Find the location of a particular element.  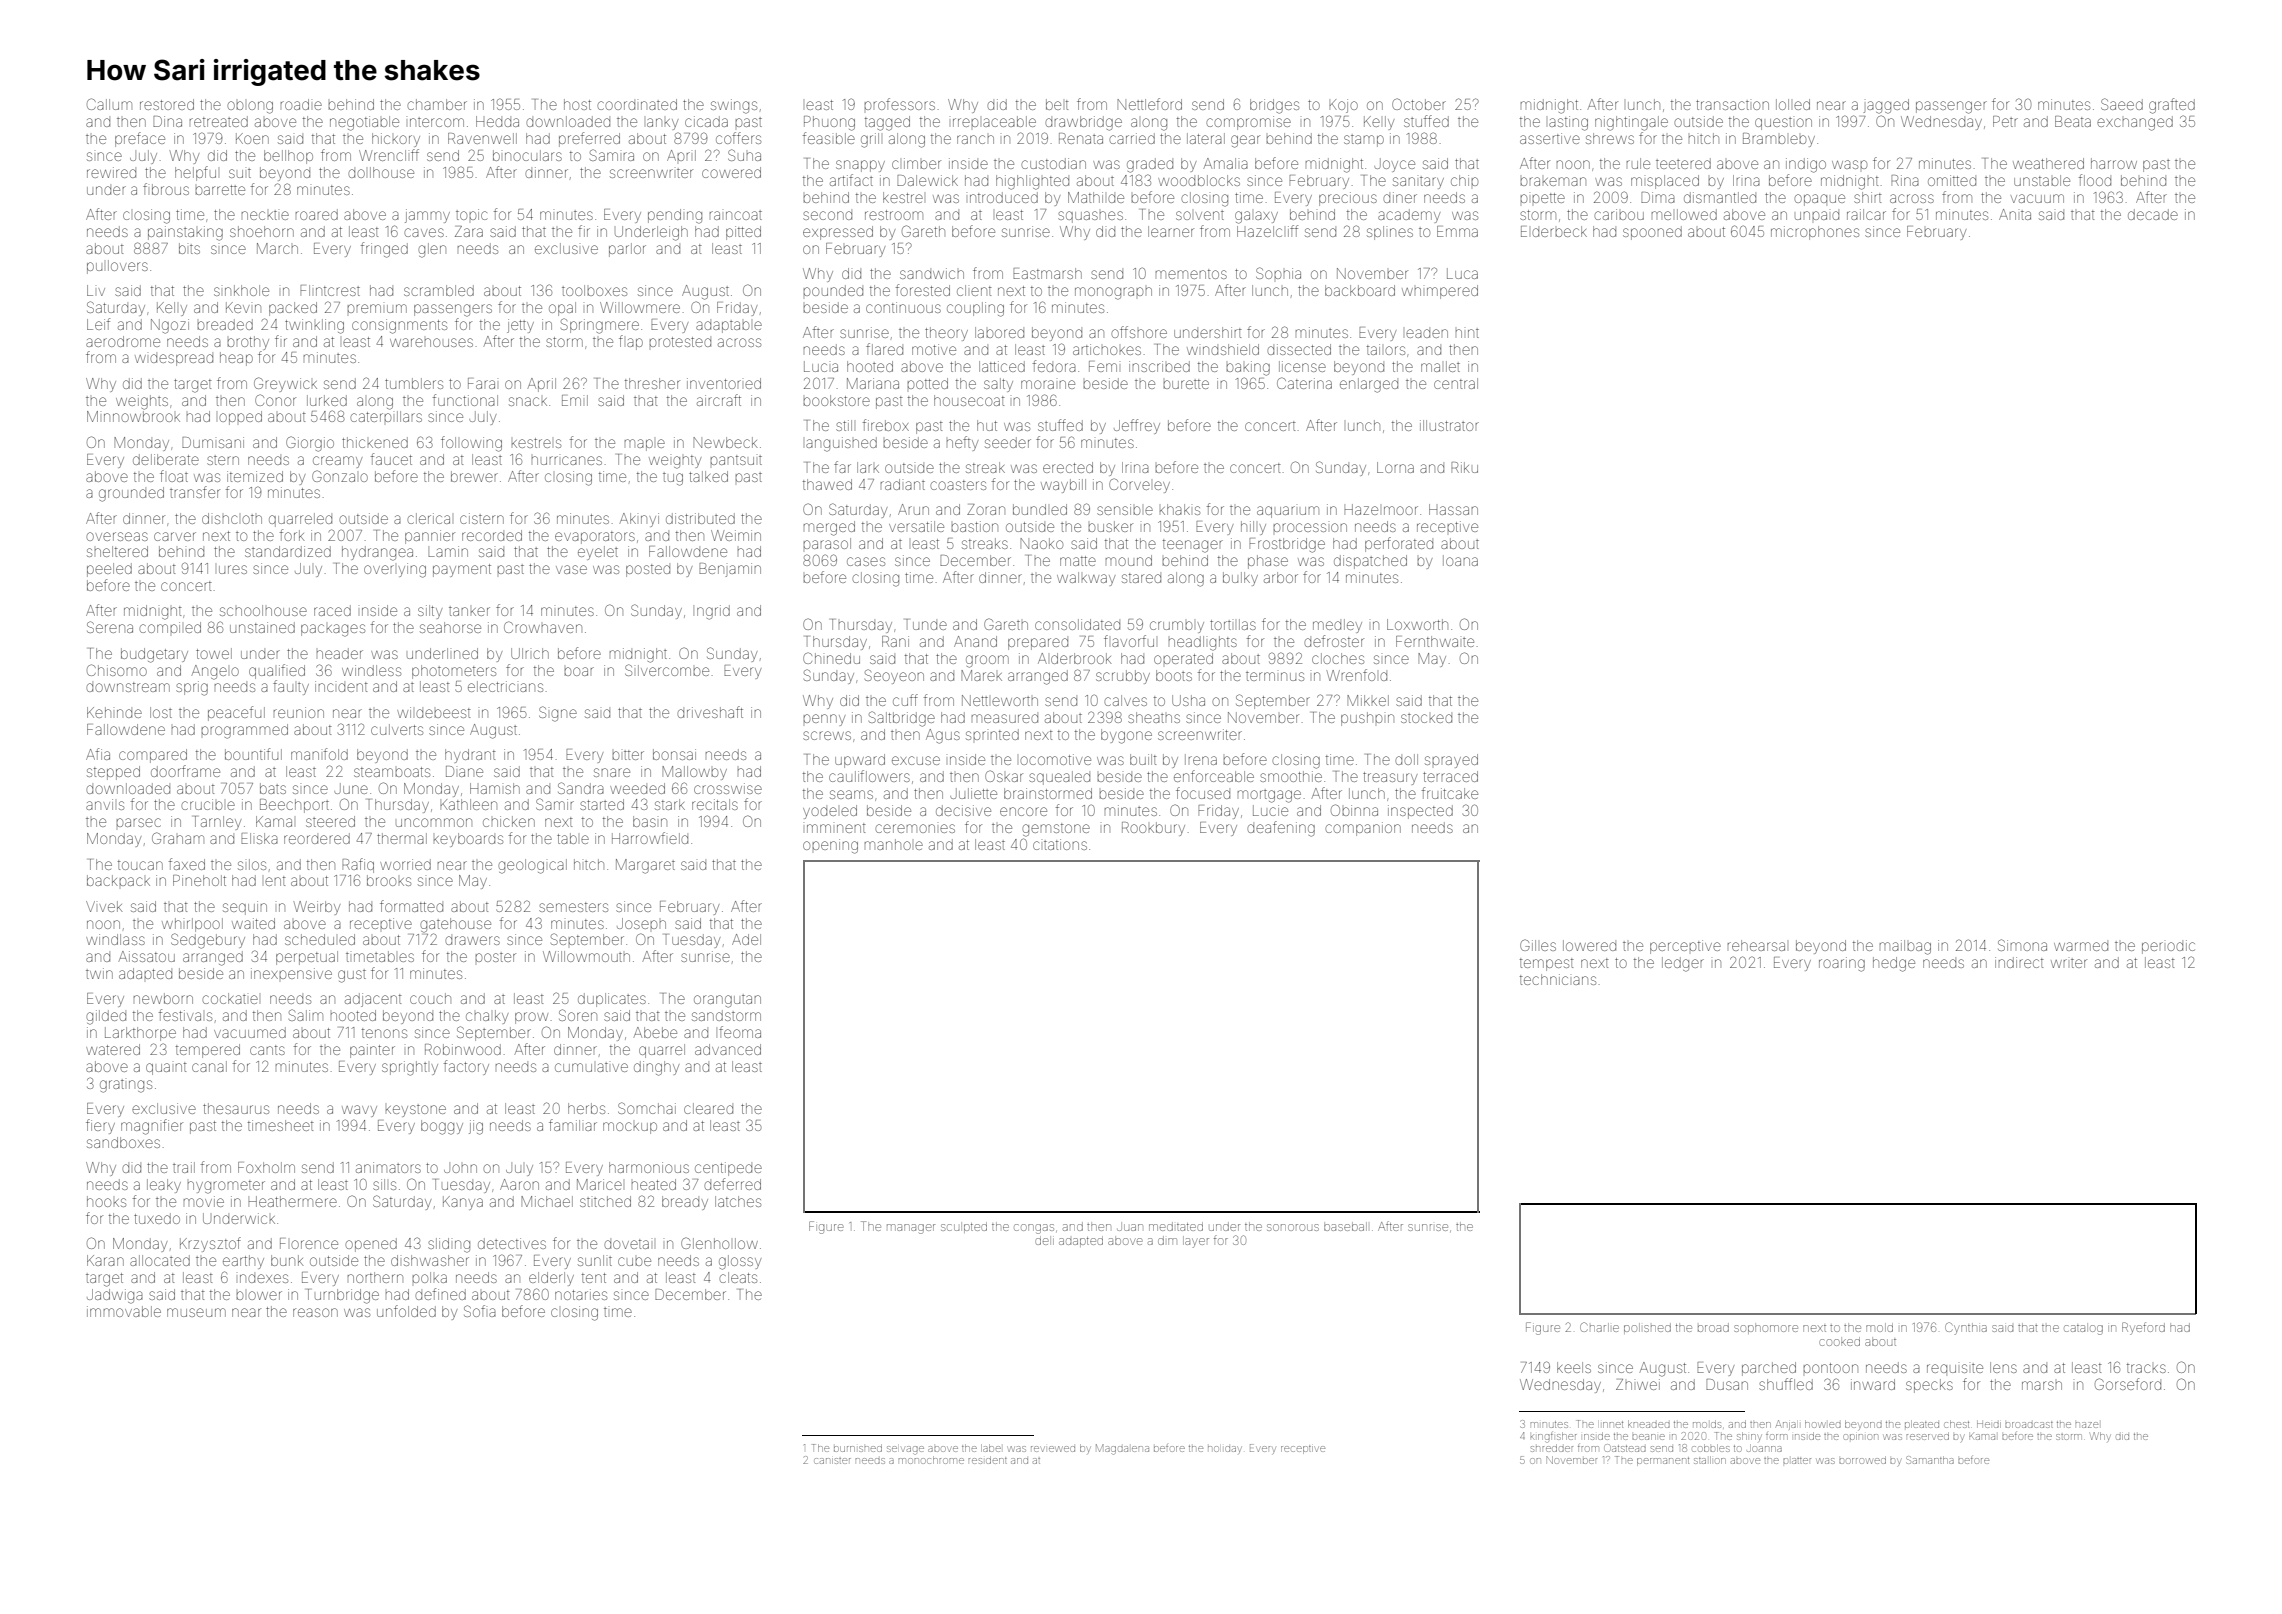

sprayed is located at coordinates (1451, 761).
